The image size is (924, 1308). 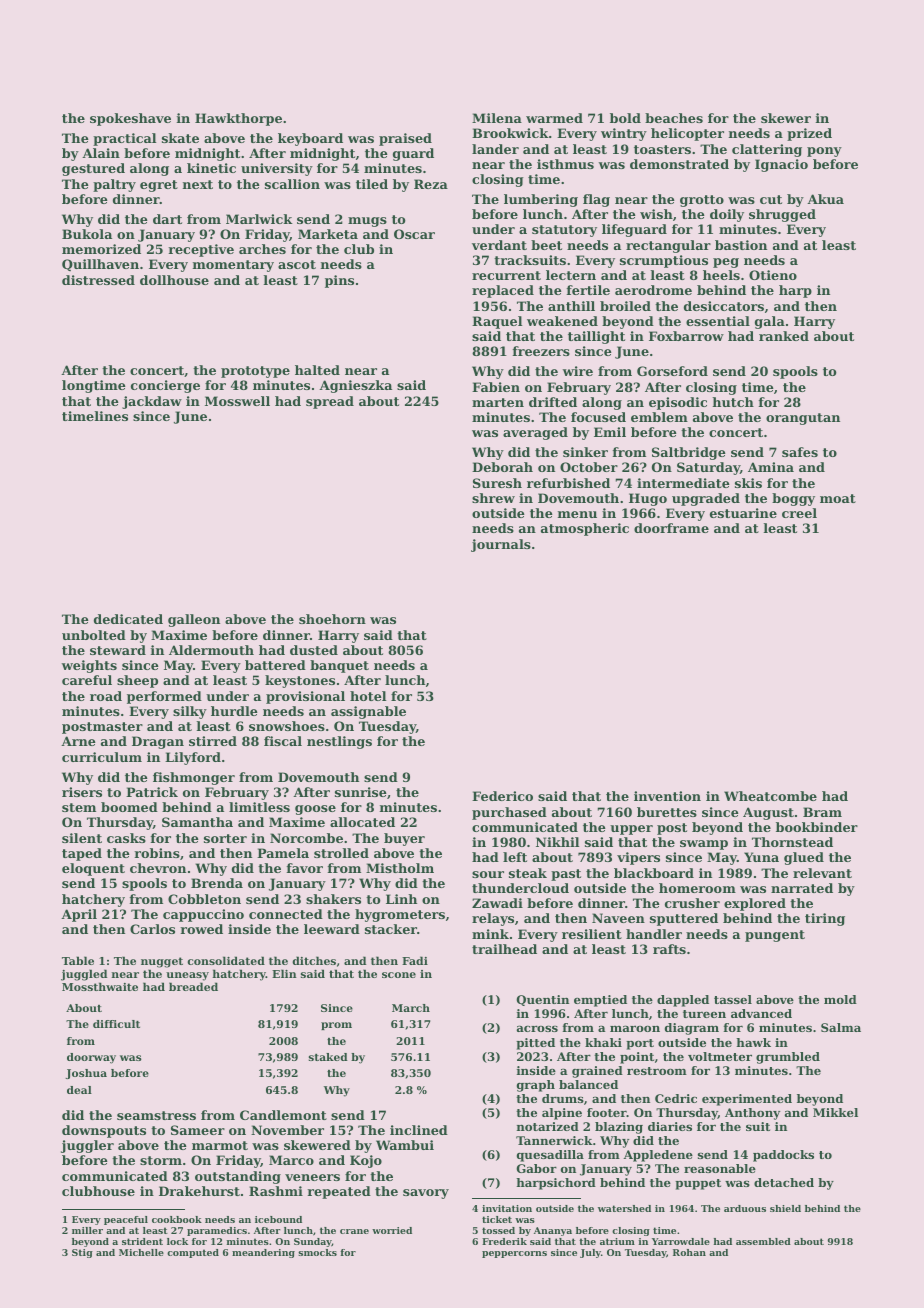 I want to click on Milena, so click(x=497, y=118).
